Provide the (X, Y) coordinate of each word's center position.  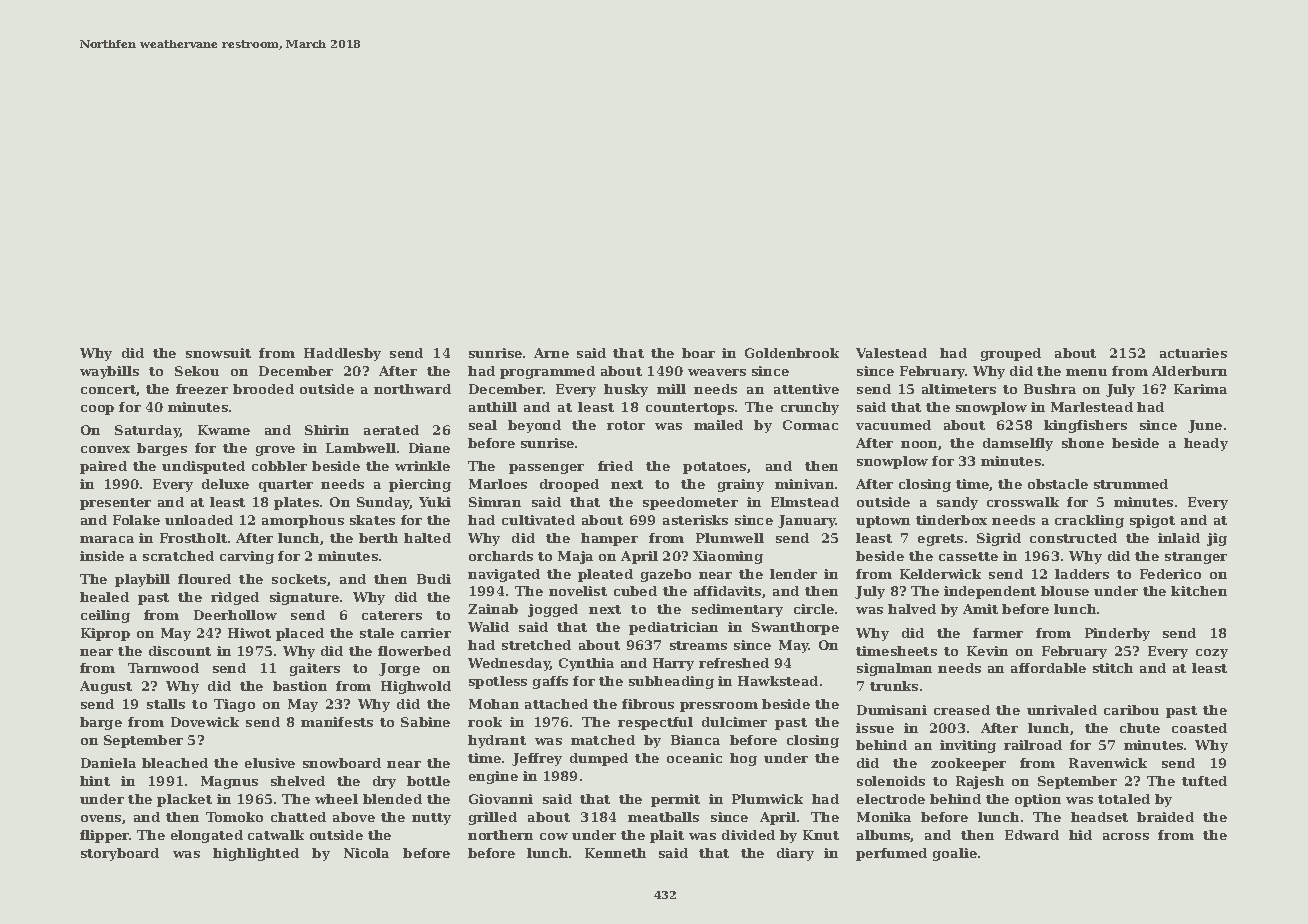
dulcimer (734, 722)
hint (95, 781)
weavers (717, 372)
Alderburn (1189, 371)
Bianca (695, 740)
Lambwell (361, 448)
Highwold (416, 687)
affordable (1048, 668)
